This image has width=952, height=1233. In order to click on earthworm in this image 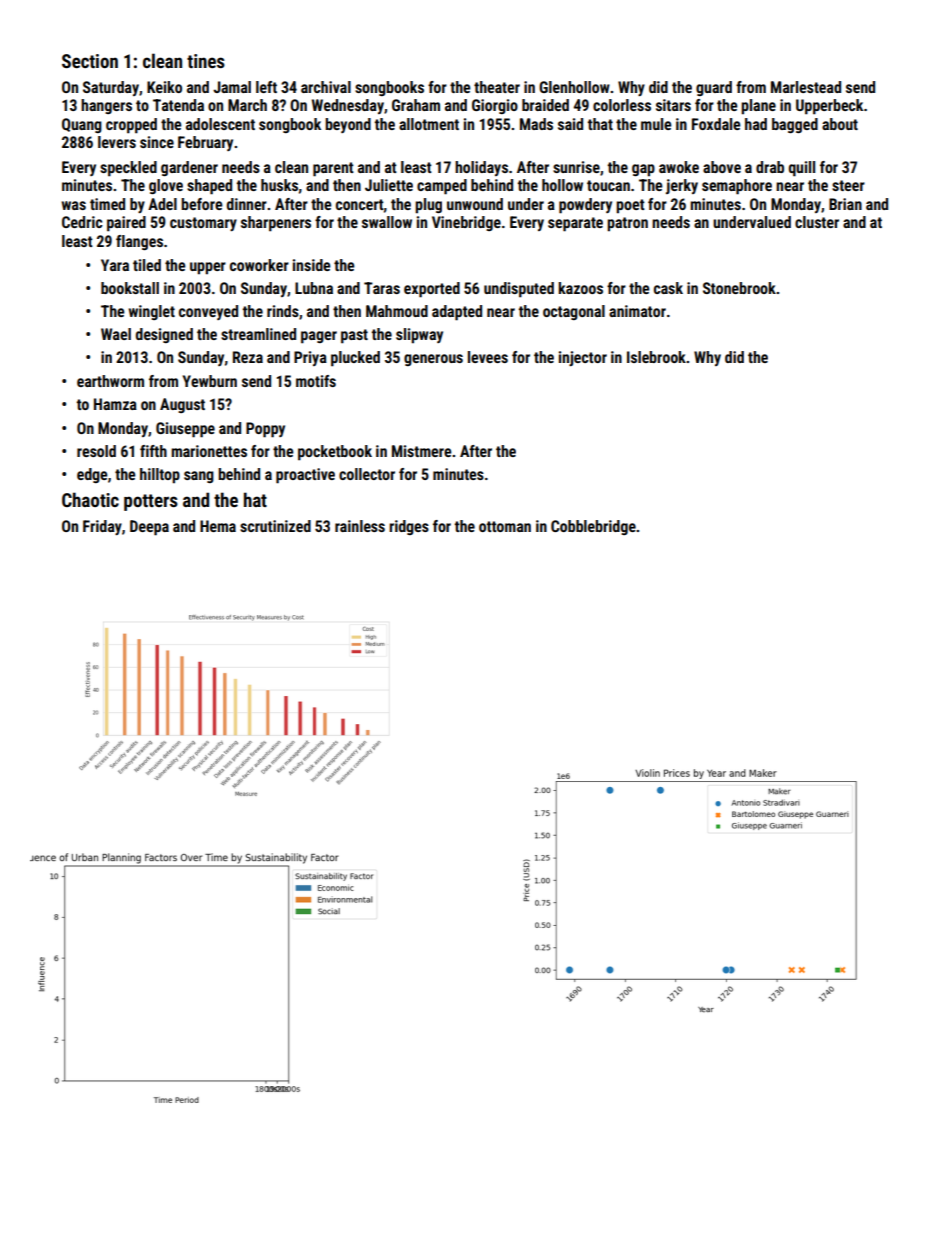, I will do `click(110, 381)`.
